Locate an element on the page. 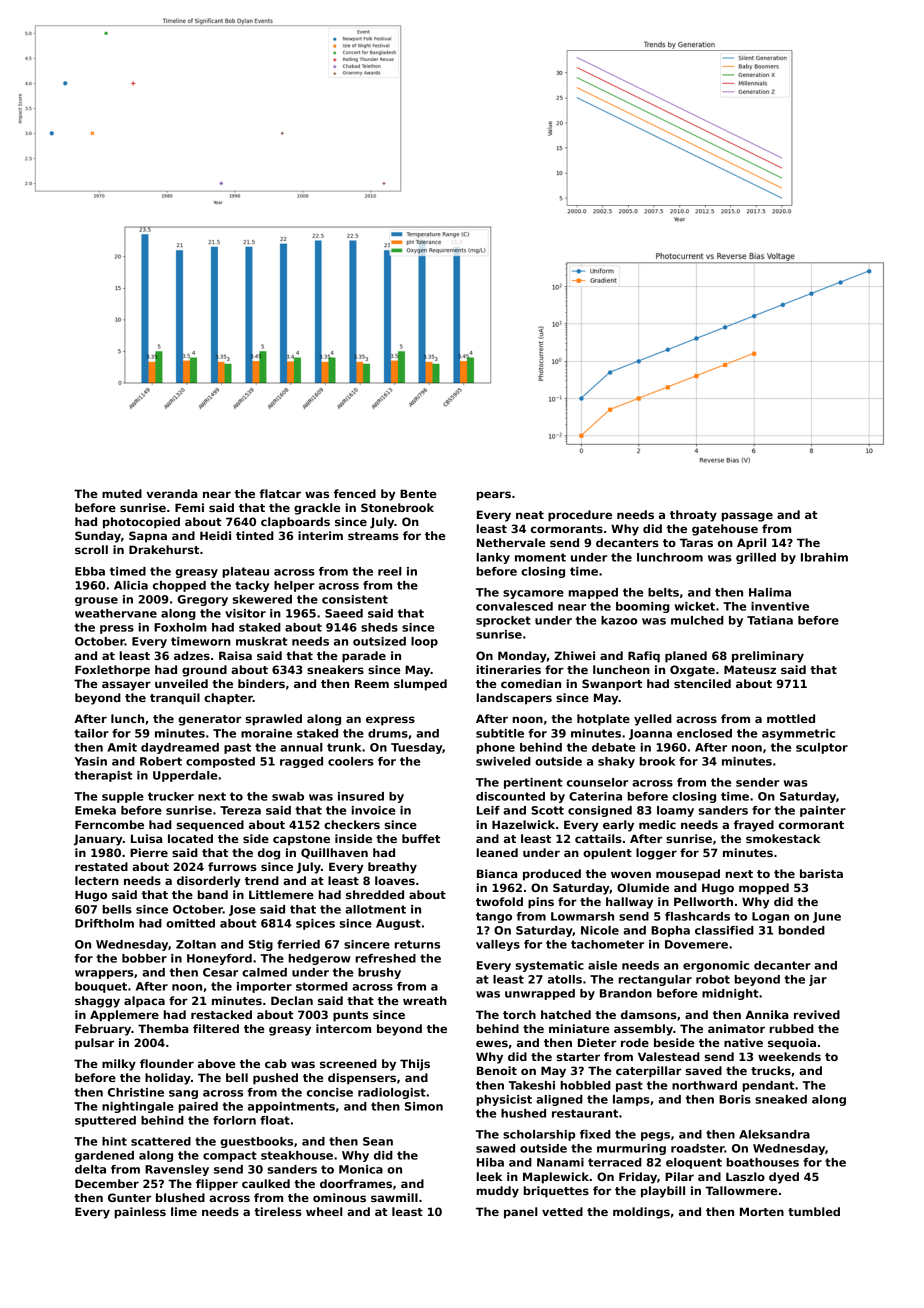 The height and width of the page is (1308, 924). veranda is located at coordinates (171, 493).
